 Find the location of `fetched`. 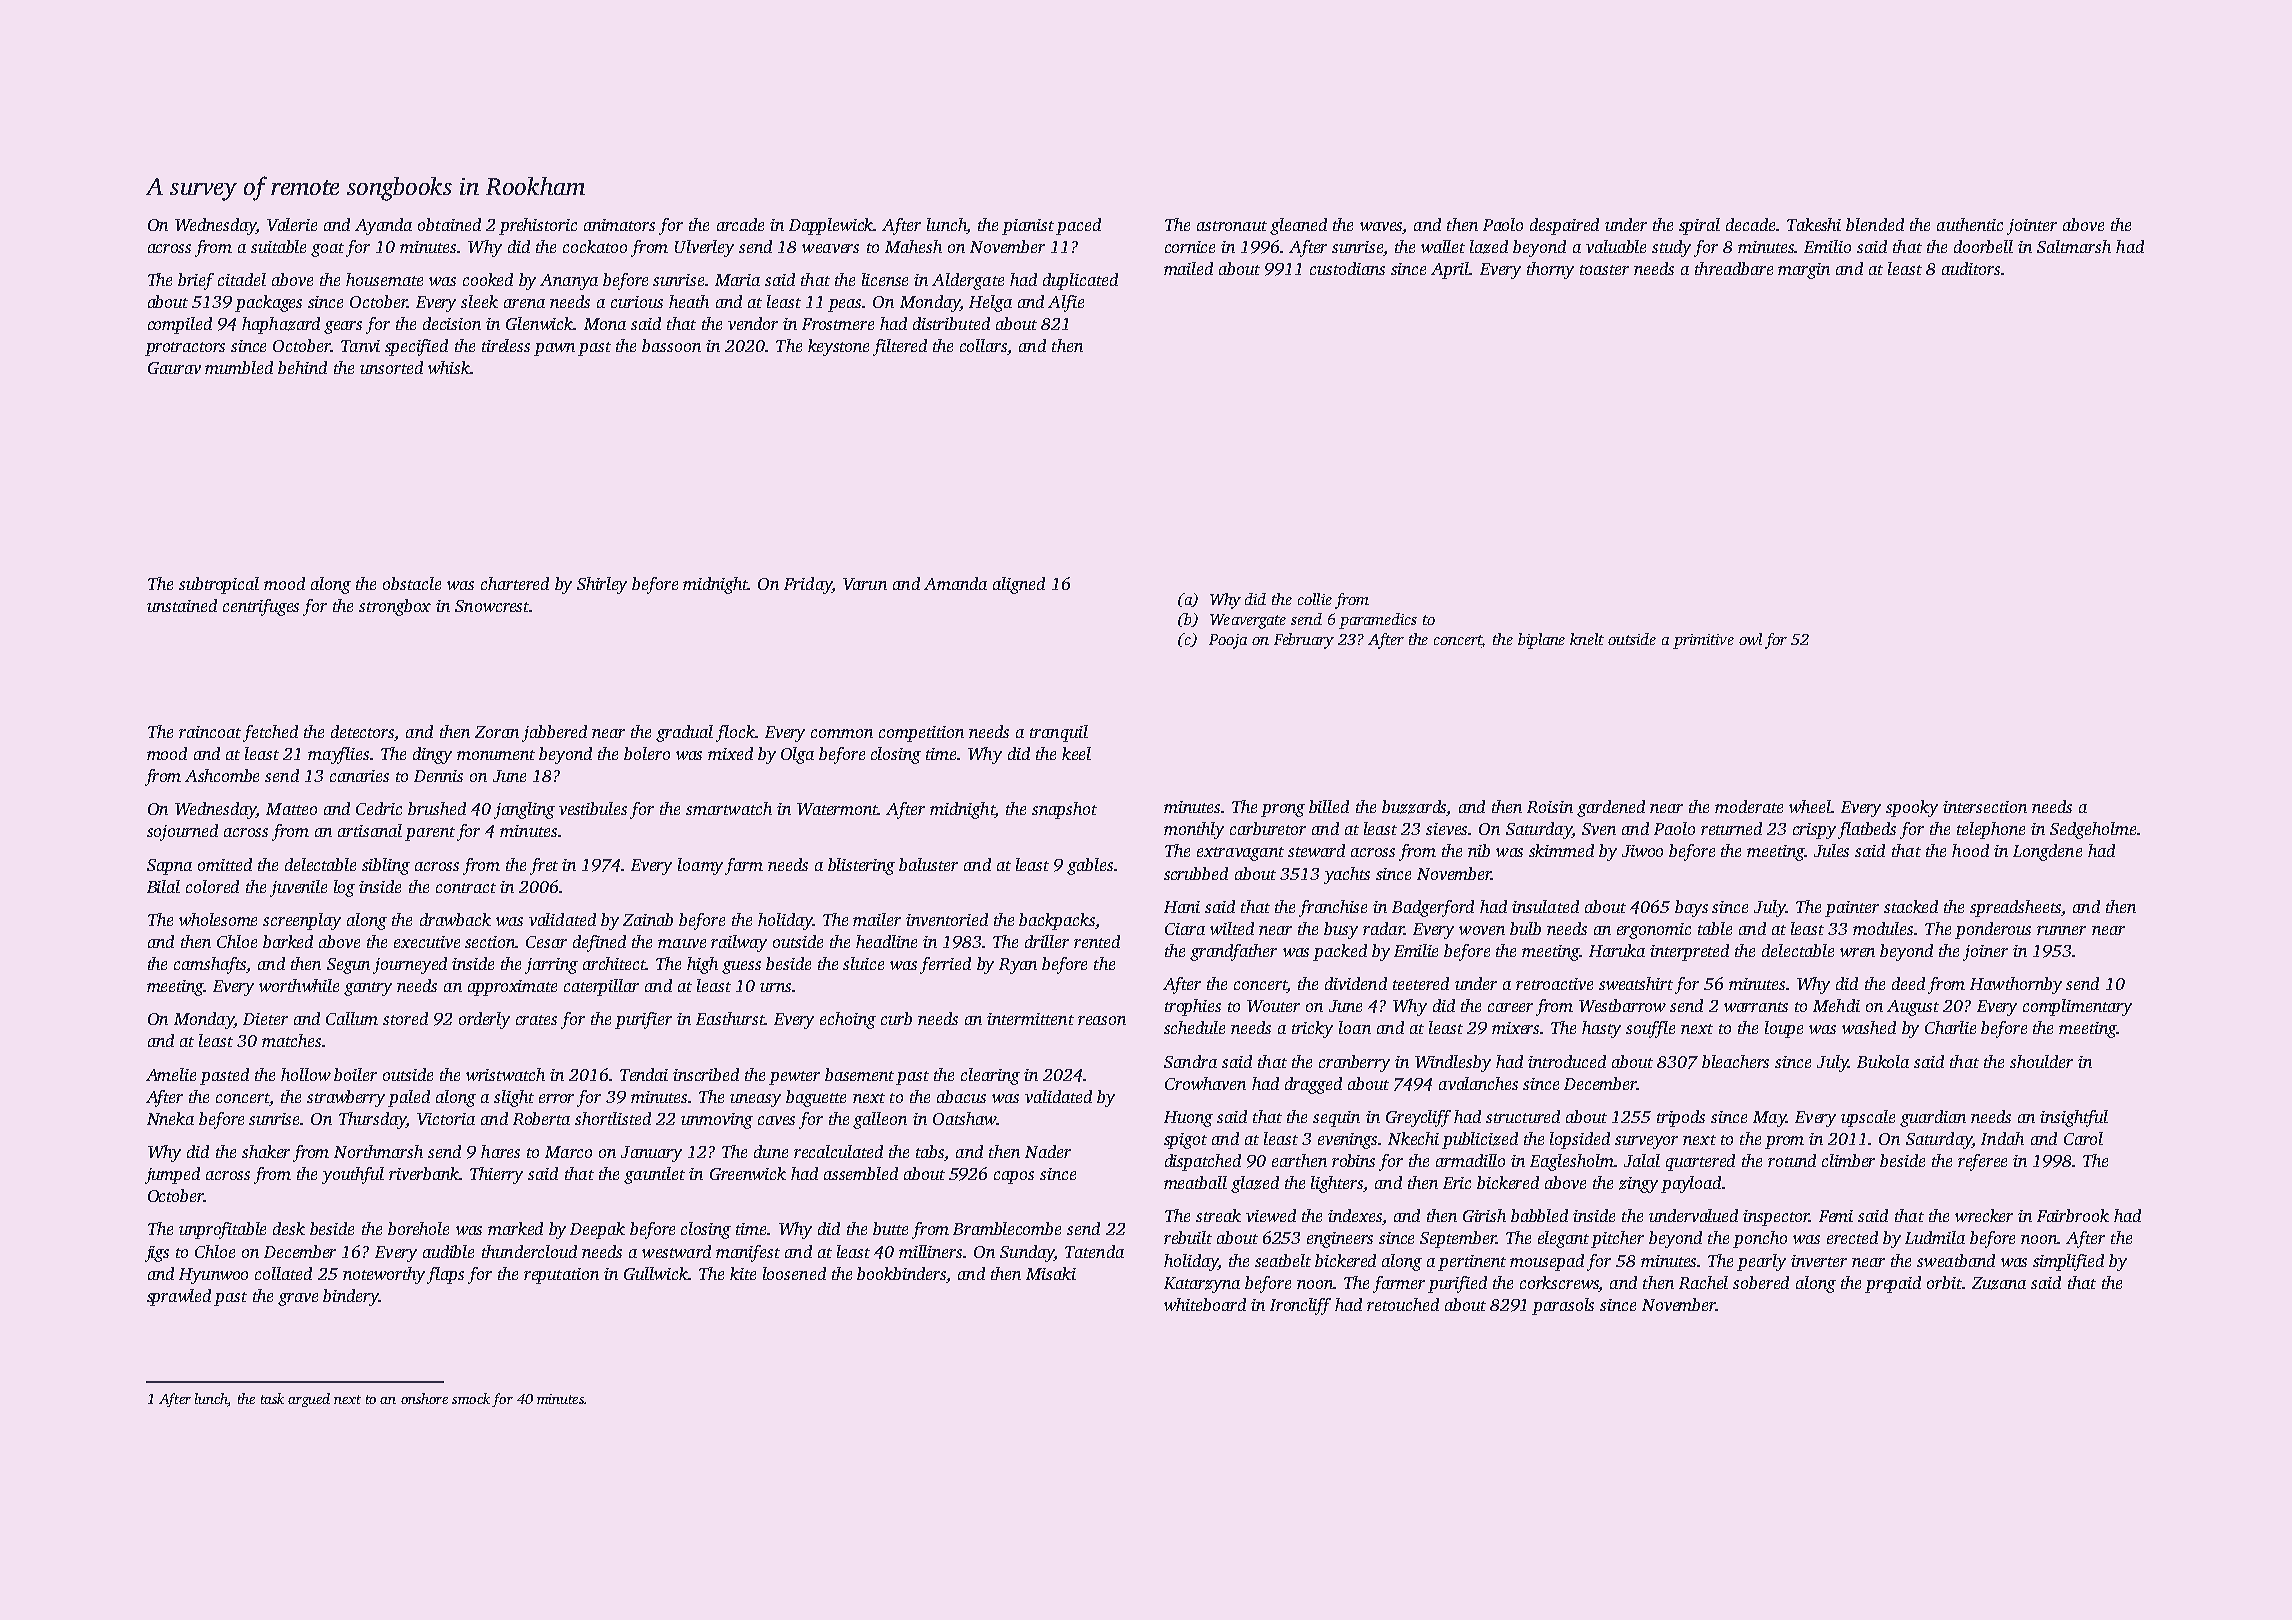

fetched is located at coordinates (270, 733).
